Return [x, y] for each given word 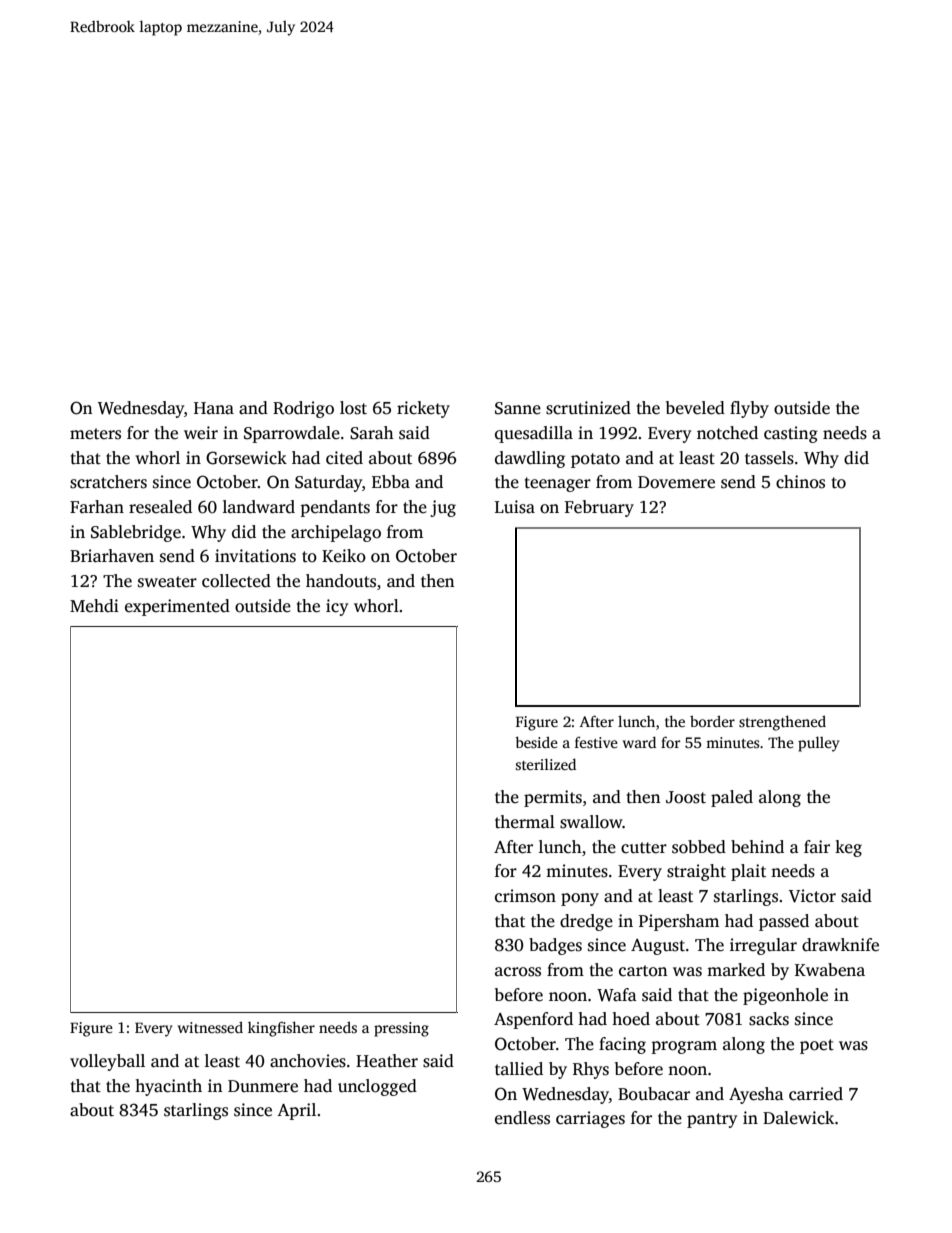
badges [555, 946]
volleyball [107, 1062]
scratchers [108, 482]
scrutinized [588, 408]
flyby [749, 409]
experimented [177, 607]
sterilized [545, 764]
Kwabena [830, 970]
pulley [818, 744]
